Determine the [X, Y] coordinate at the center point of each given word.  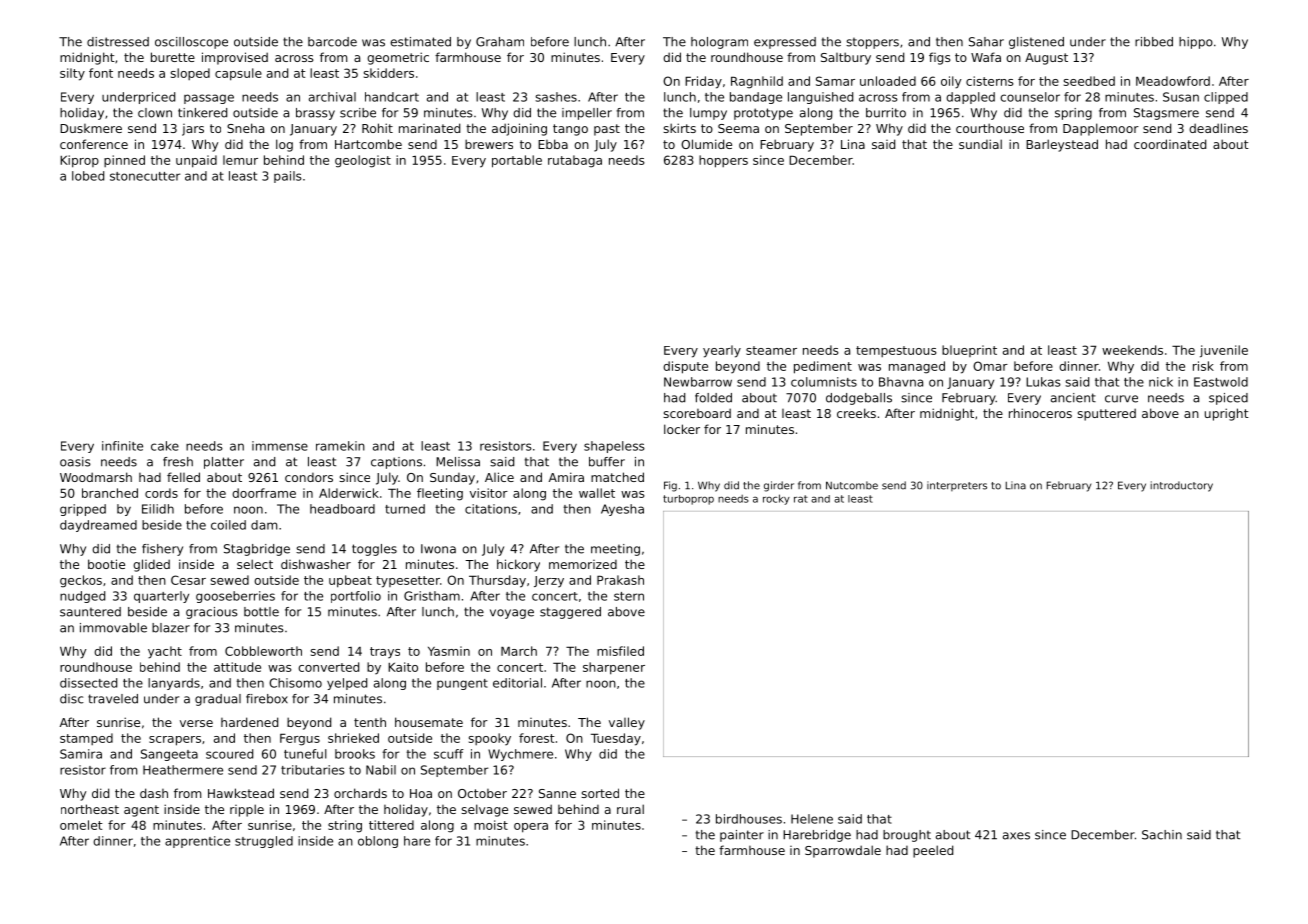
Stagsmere [1166, 114]
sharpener [614, 668]
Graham [500, 42]
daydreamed [98, 526]
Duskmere [91, 128]
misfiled [620, 651]
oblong [378, 842]
